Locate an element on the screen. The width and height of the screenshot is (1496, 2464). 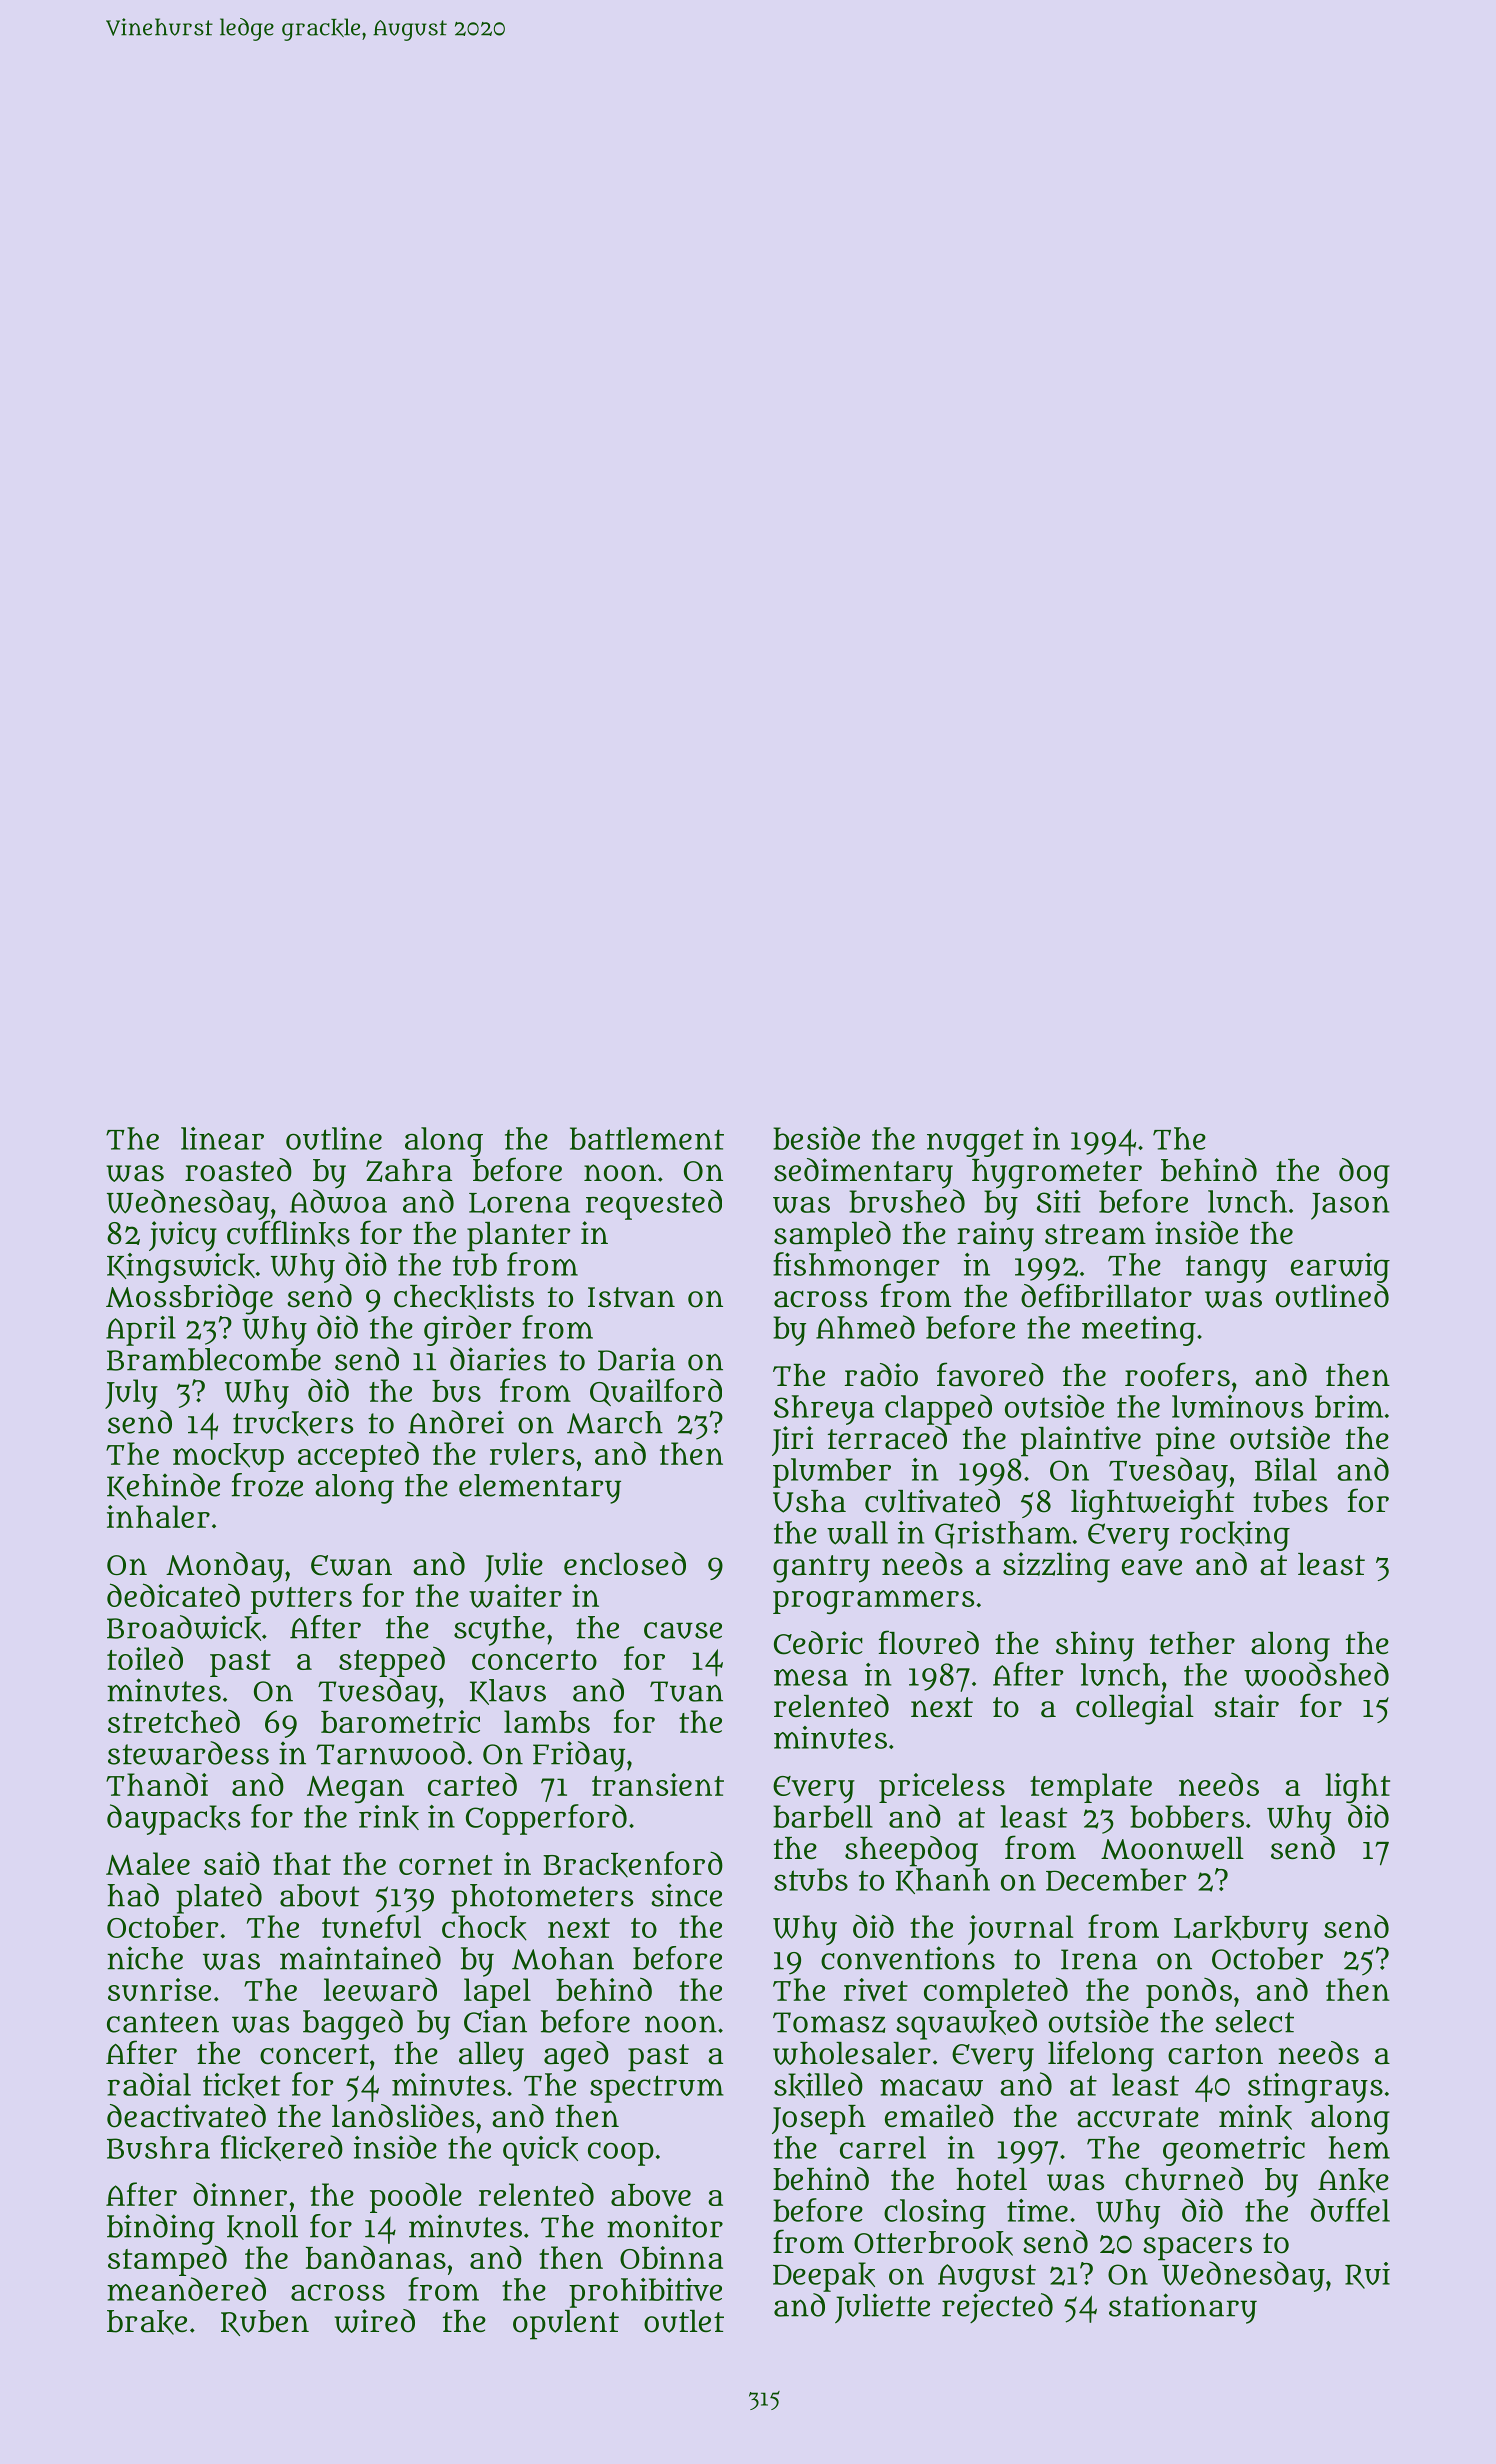
luminous is located at coordinates (1237, 1406).
